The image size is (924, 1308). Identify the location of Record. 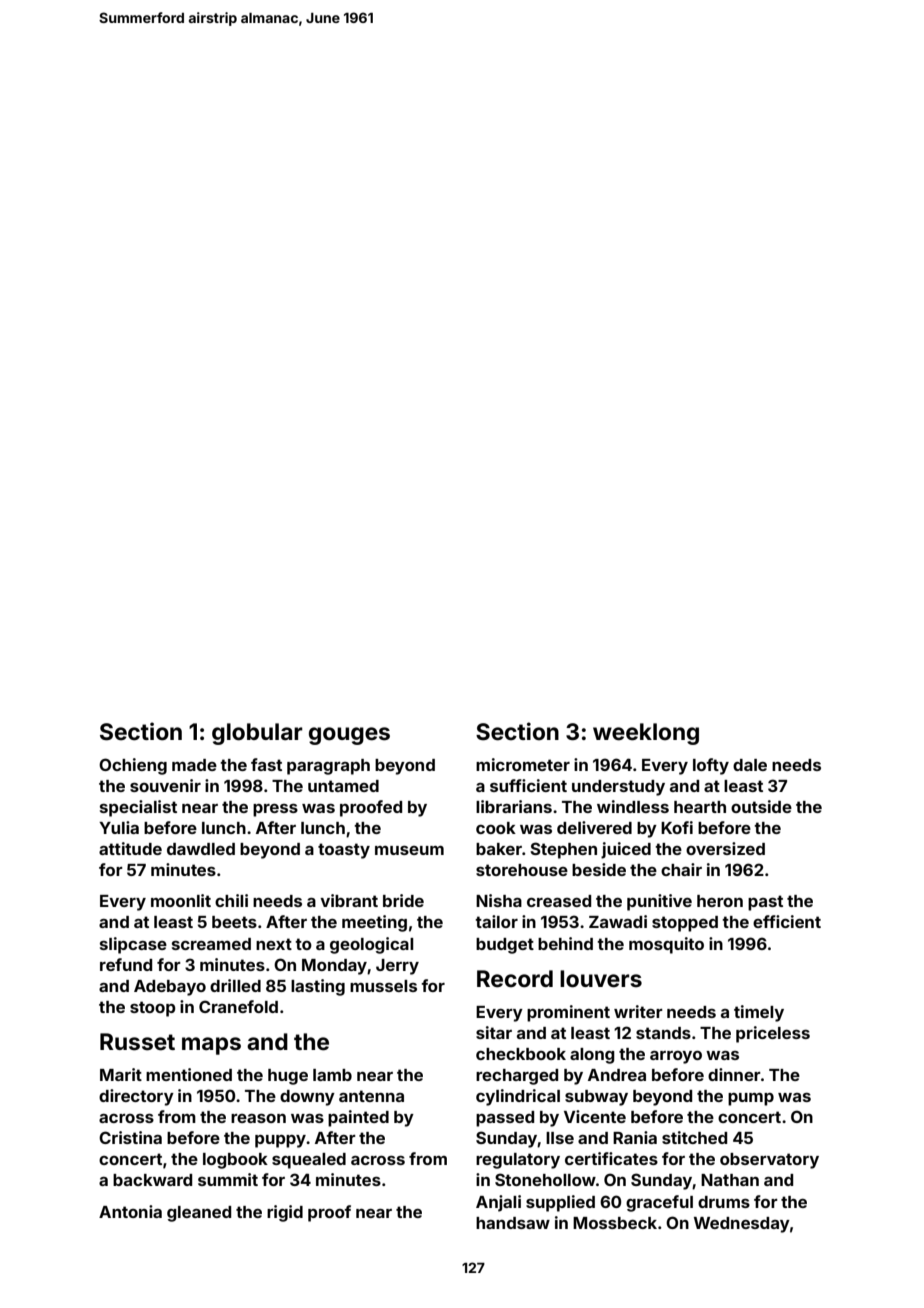
(515, 979).
